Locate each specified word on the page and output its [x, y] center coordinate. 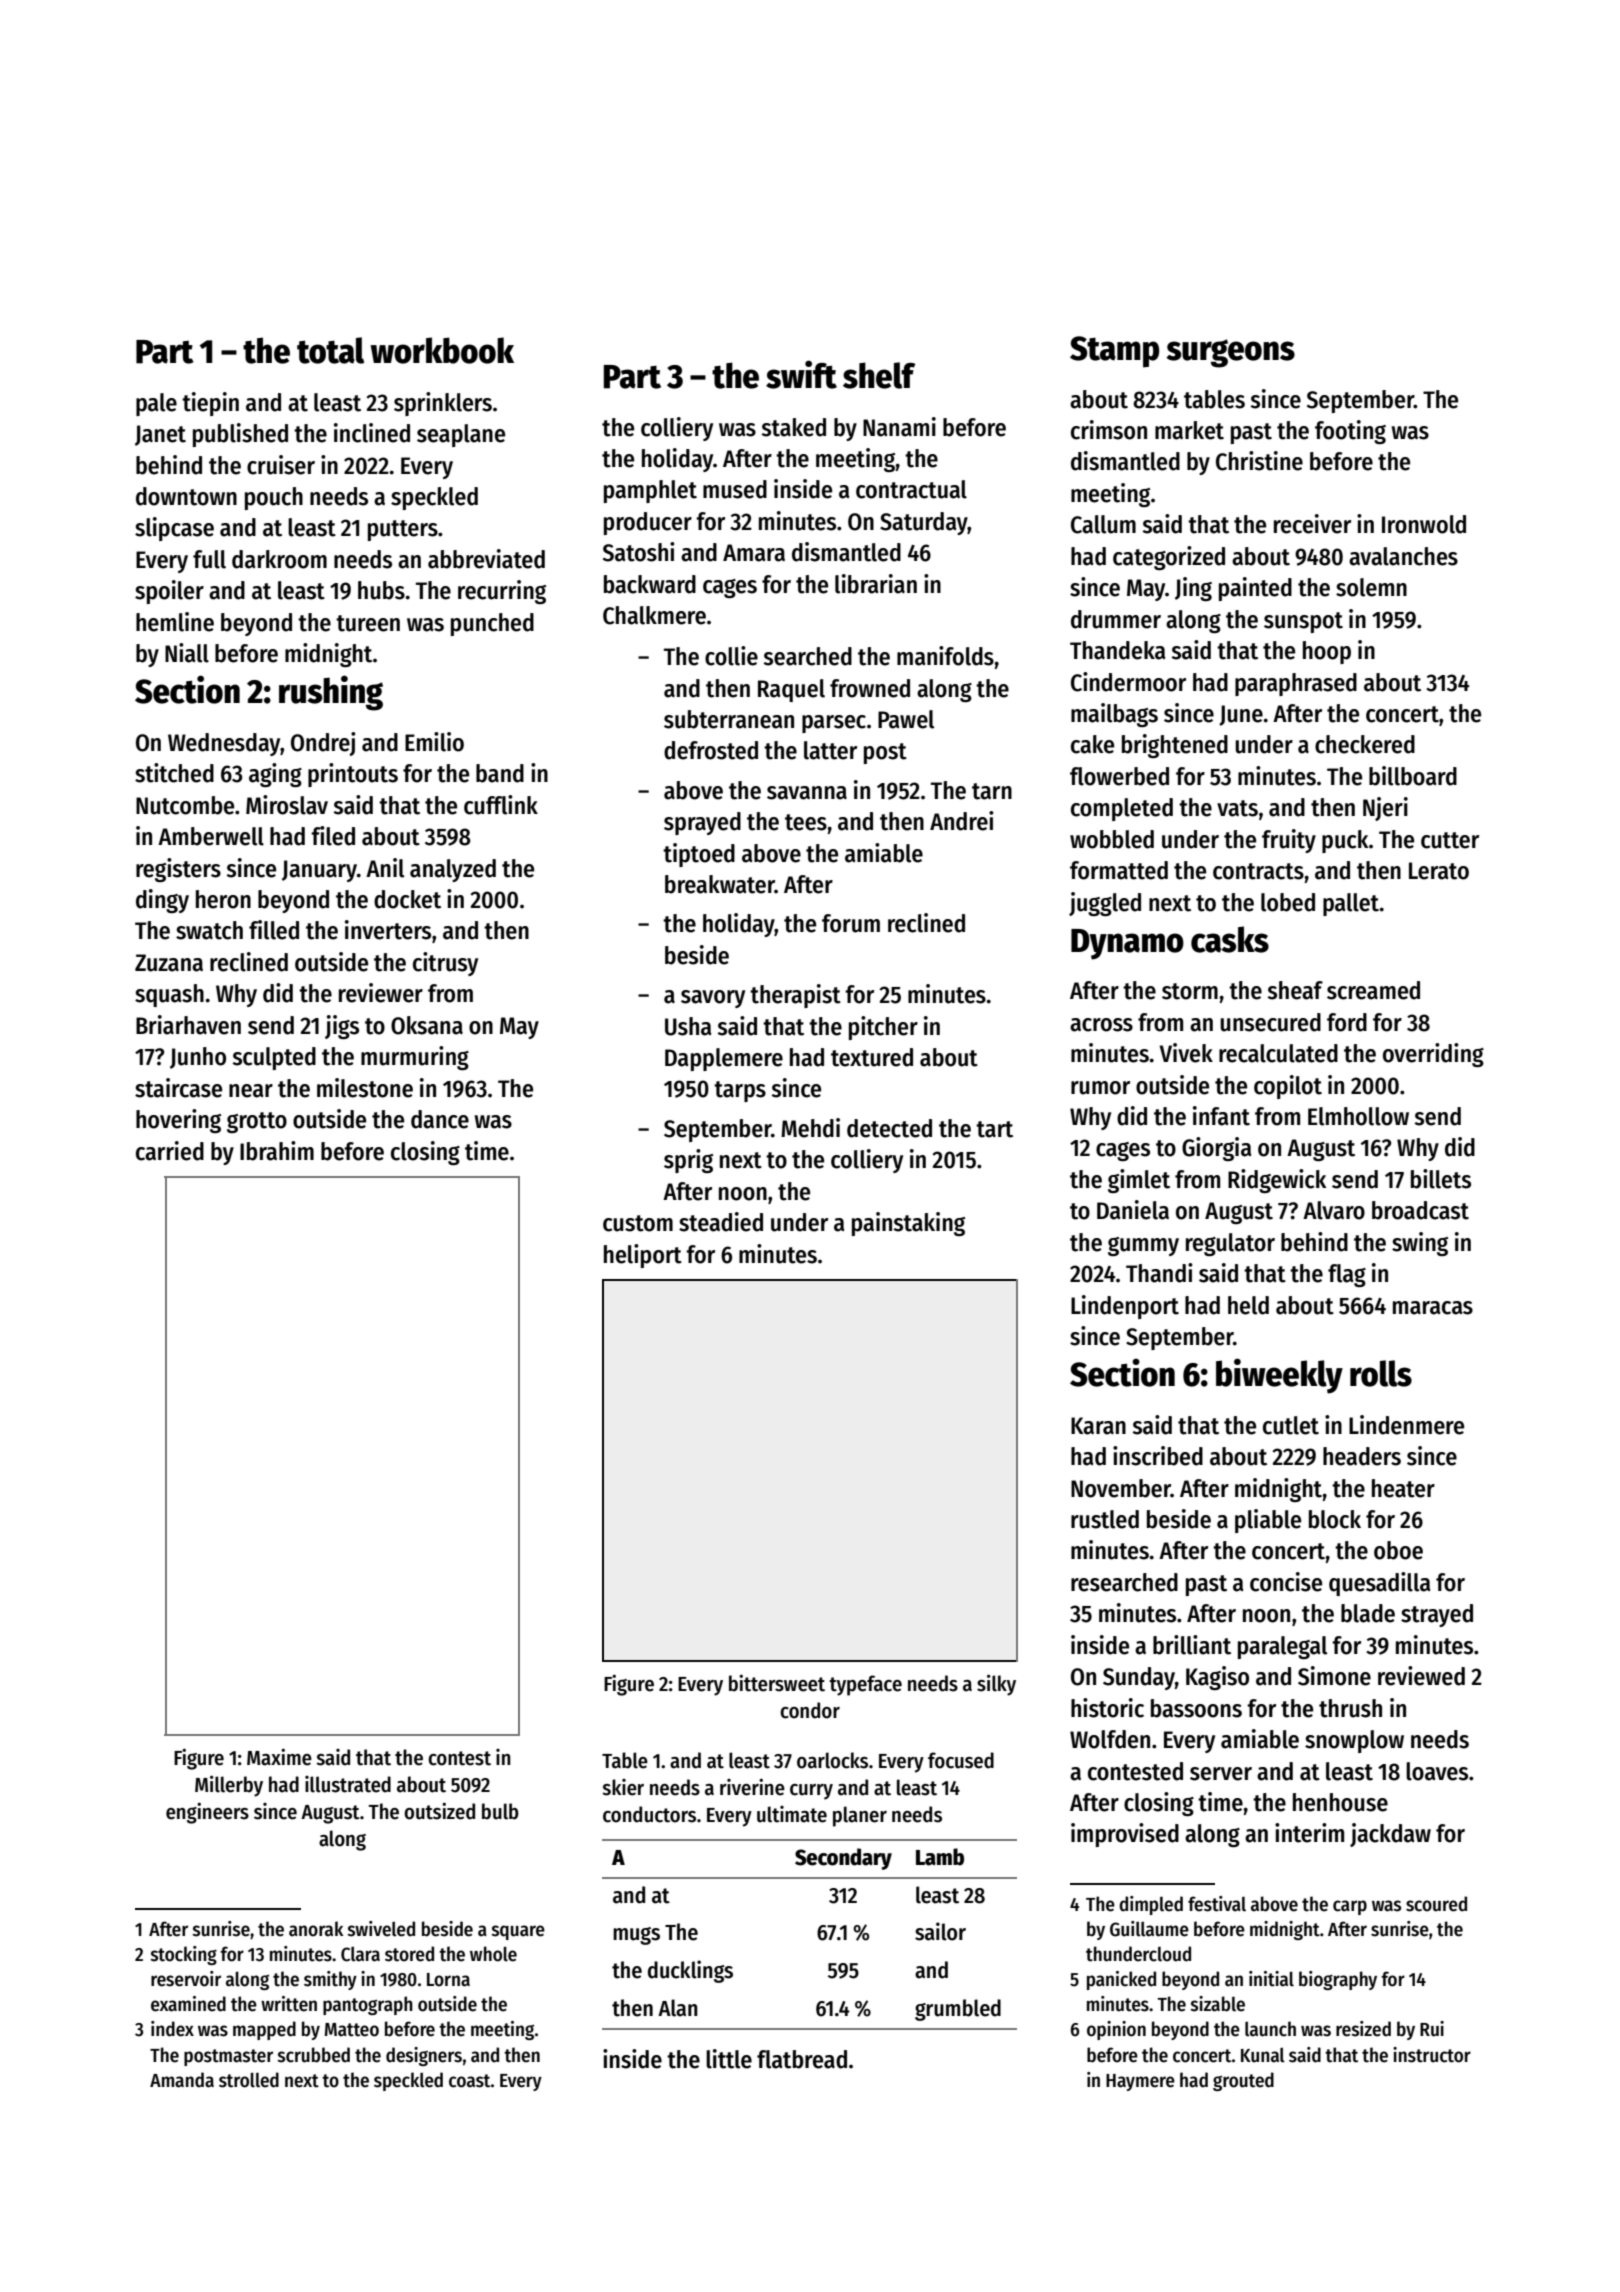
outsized [439, 1811]
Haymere [1140, 2082]
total [330, 350]
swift [801, 374]
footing [1350, 432]
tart [994, 1129]
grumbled [958, 2010]
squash [169, 995]
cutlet [1291, 1425]
